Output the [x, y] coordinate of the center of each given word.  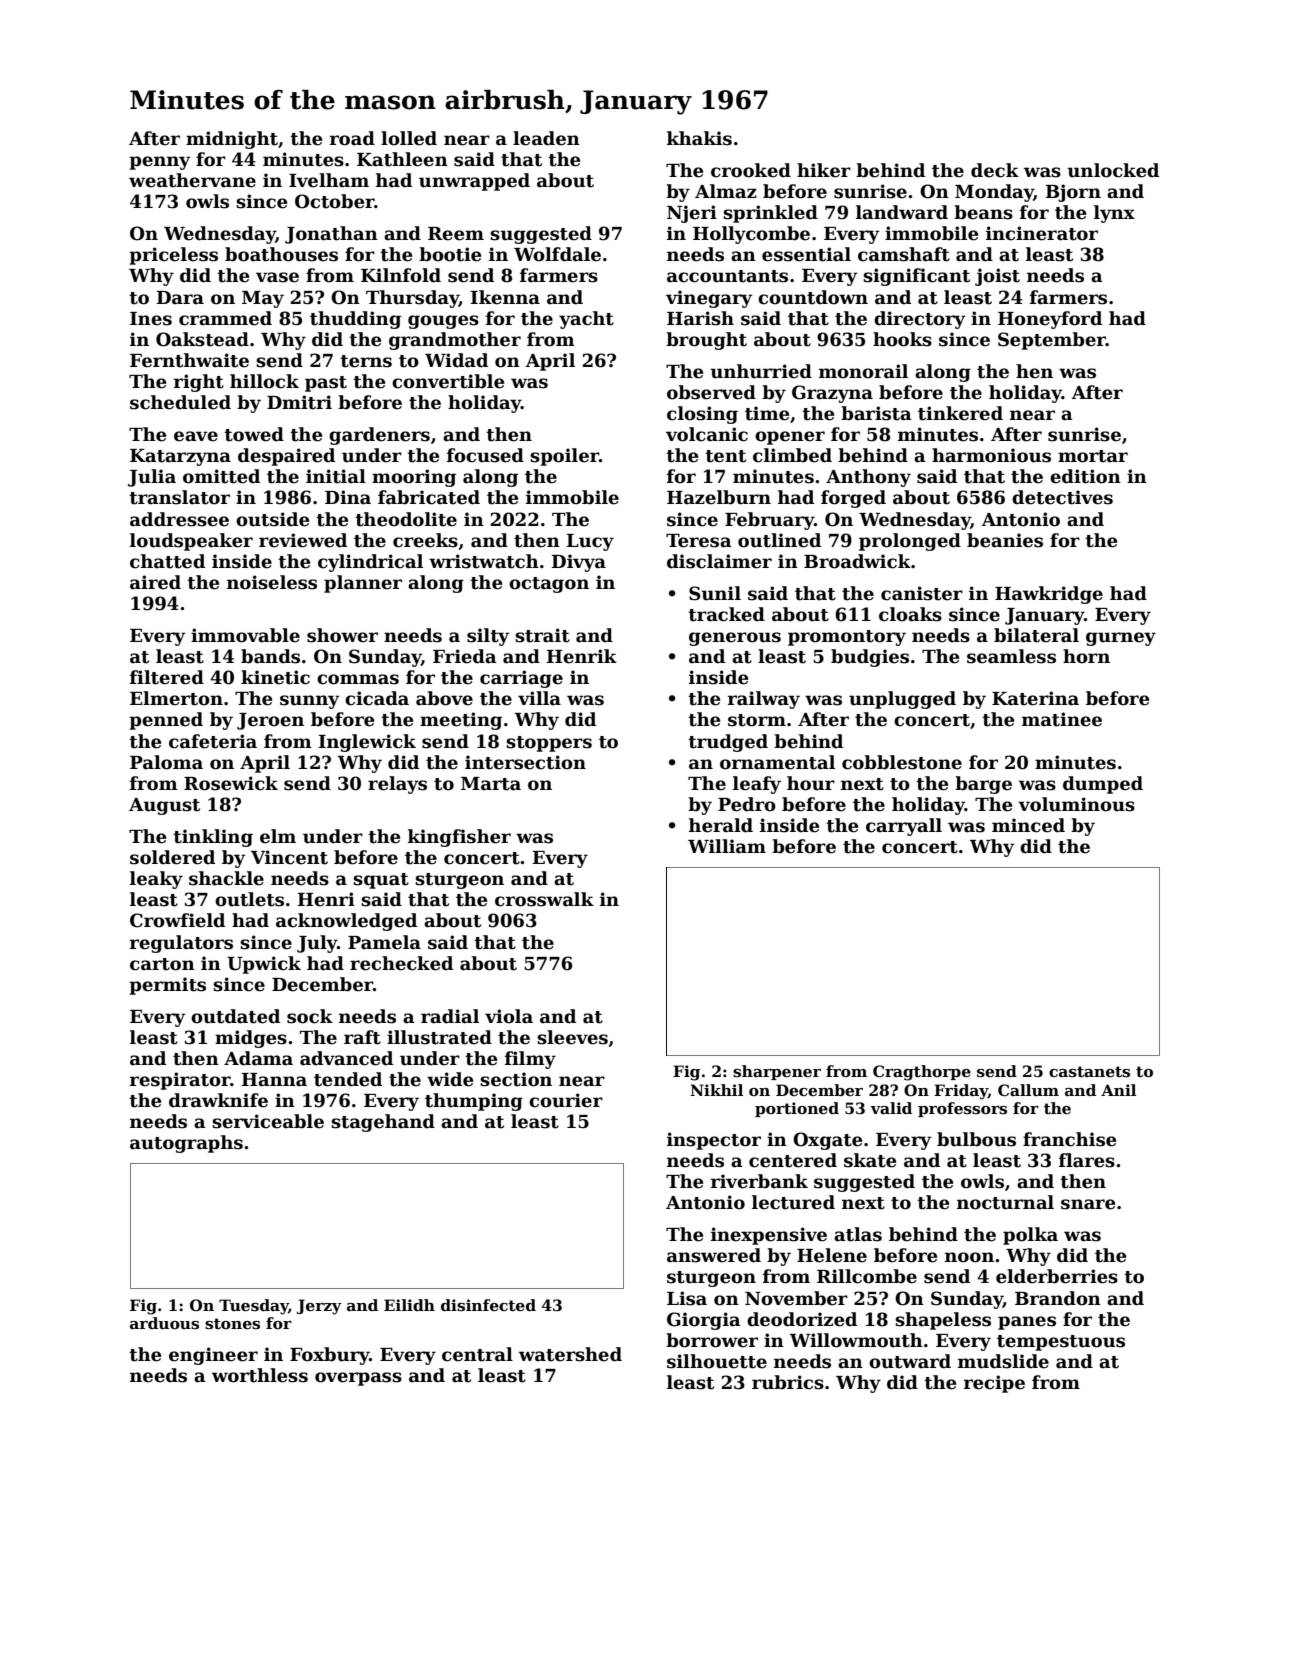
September [1052, 341]
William [727, 846]
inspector [714, 1141]
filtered [167, 677]
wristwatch [484, 561]
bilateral [1036, 635]
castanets [1089, 1072]
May [263, 299]
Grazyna [832, 394]
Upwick [264, 965]
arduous [164, 1323]
